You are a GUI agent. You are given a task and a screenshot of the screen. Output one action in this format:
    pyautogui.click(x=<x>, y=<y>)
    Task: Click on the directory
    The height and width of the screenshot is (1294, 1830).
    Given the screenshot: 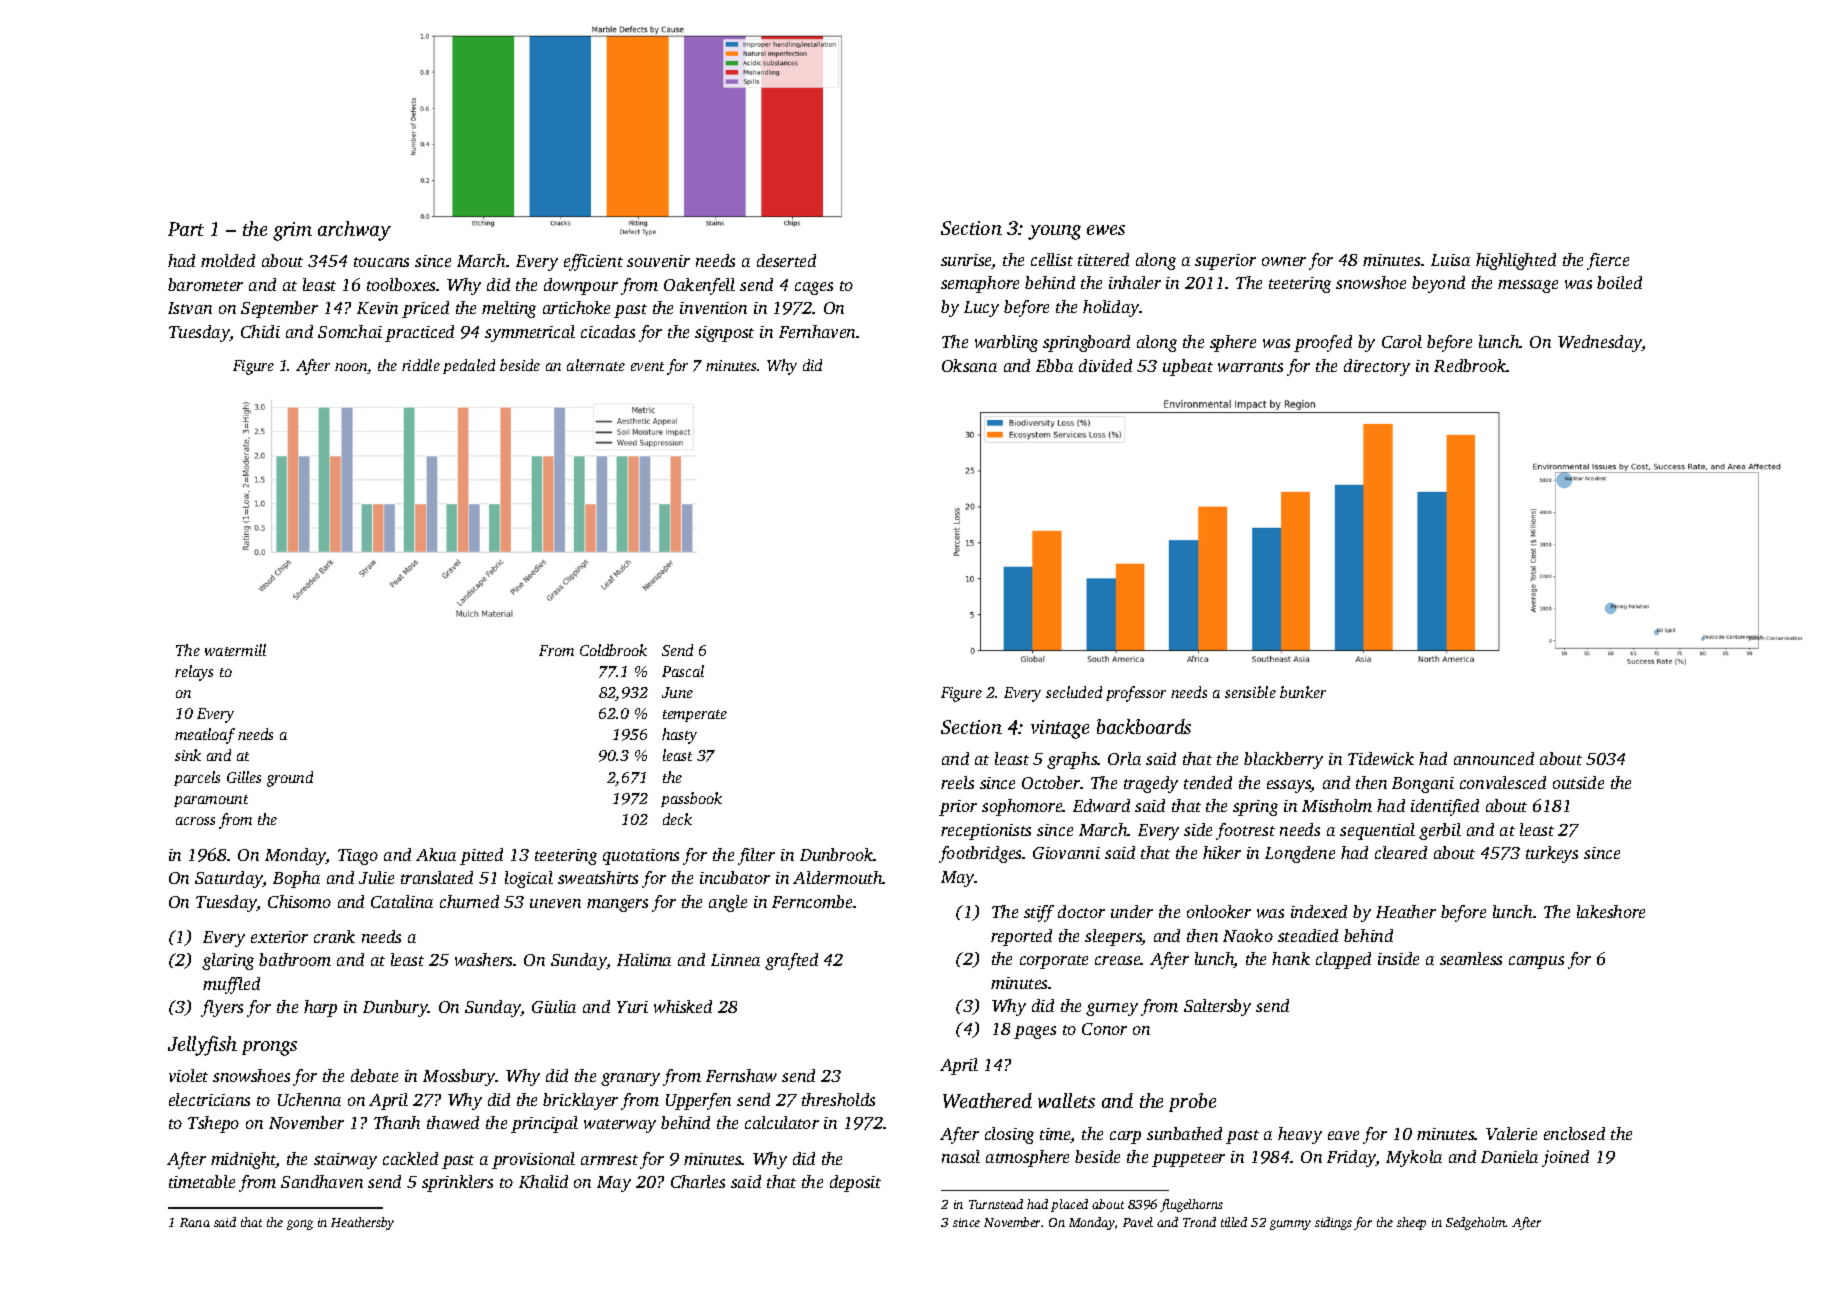 What is the action you would take?
    pyautogui.click(x=1377, y=367)
